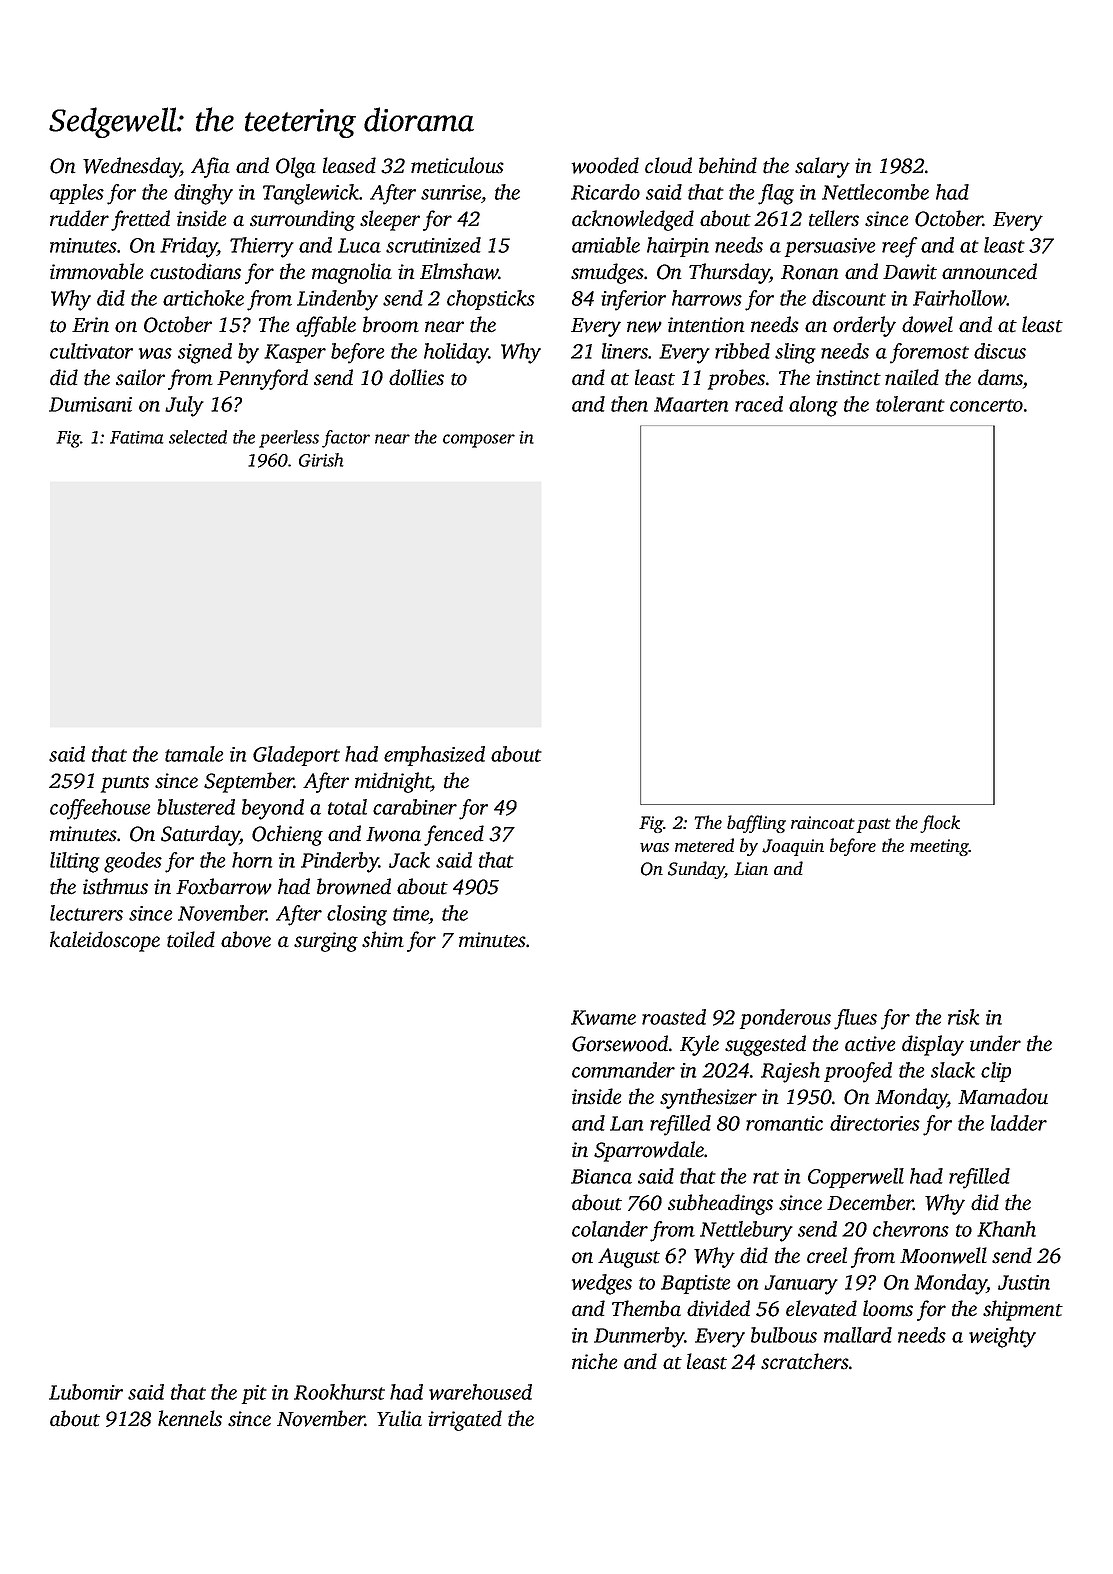 Image resolution: width=1113 pixels, height=1574 pixels. Describe the element at coordinates (346, 439) in the screenshot. I see `factor` at that location.
